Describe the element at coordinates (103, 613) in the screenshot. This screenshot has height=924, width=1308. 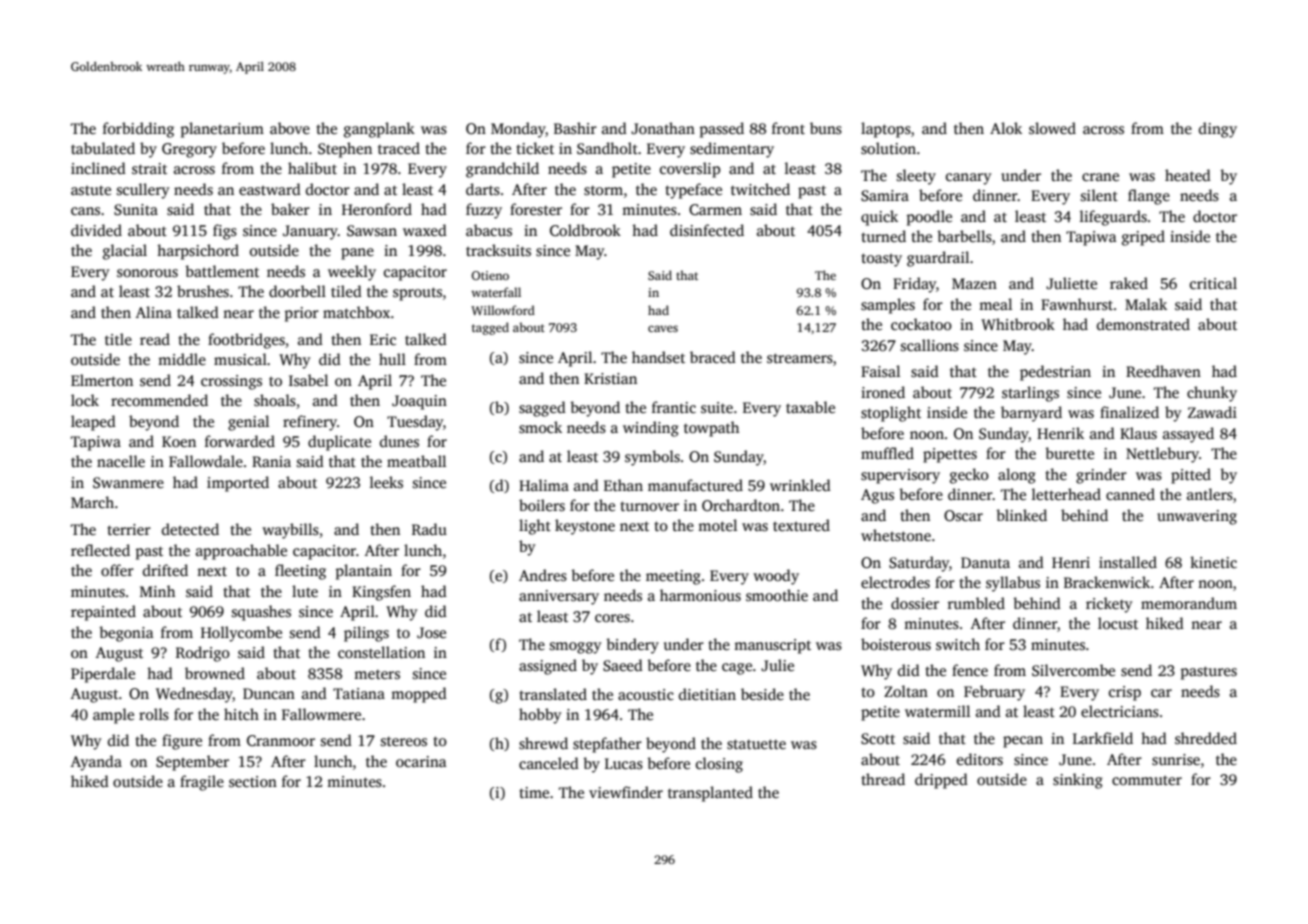
I see `repainted` at that location.
